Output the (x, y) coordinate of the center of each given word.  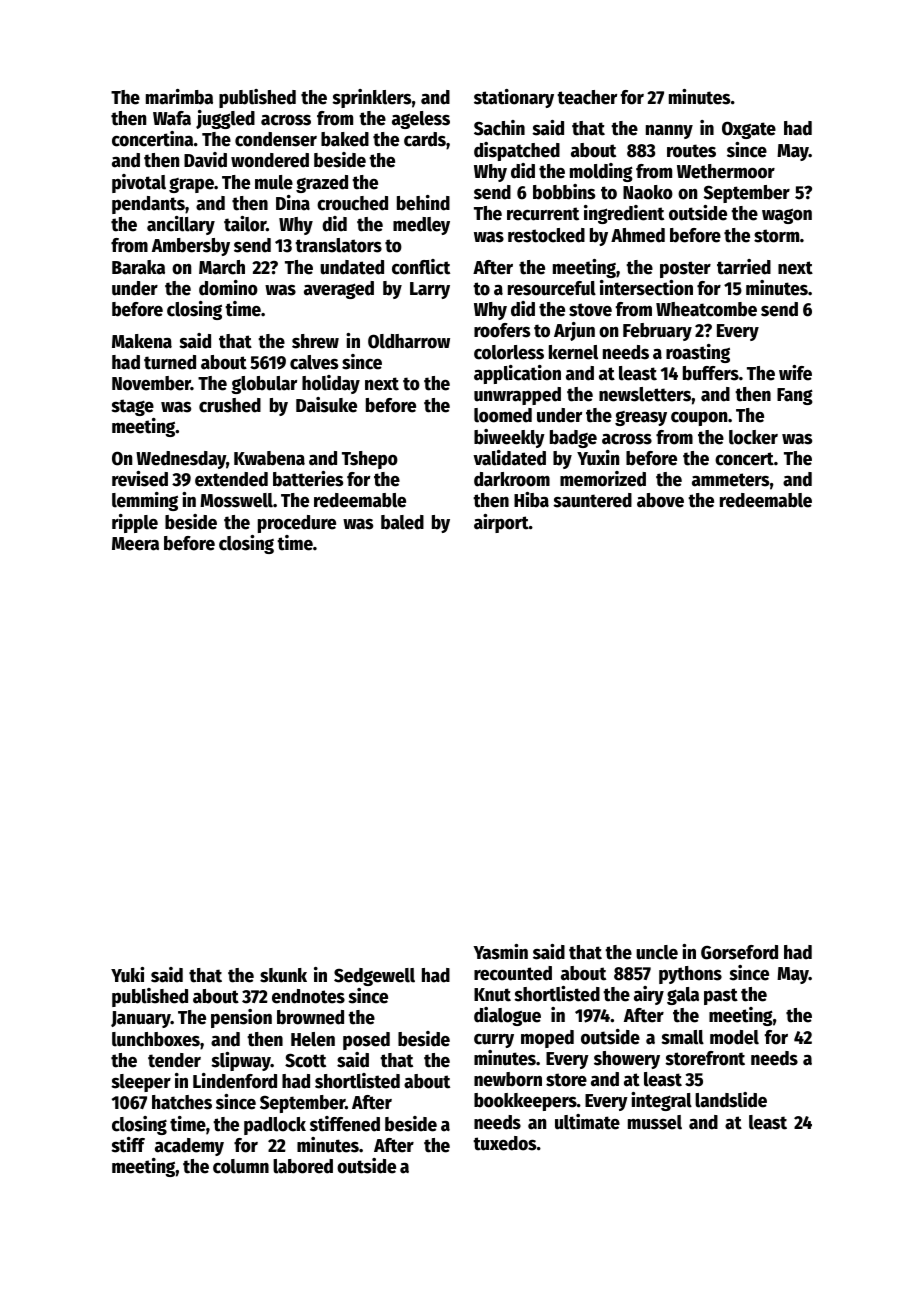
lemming (145, 501)
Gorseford (739, 952)
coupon (699, 419)
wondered (270, 160)
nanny (669, 132)
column (241, 1166)
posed (366, 1041)
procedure (297, 524)
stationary (514, 98)
